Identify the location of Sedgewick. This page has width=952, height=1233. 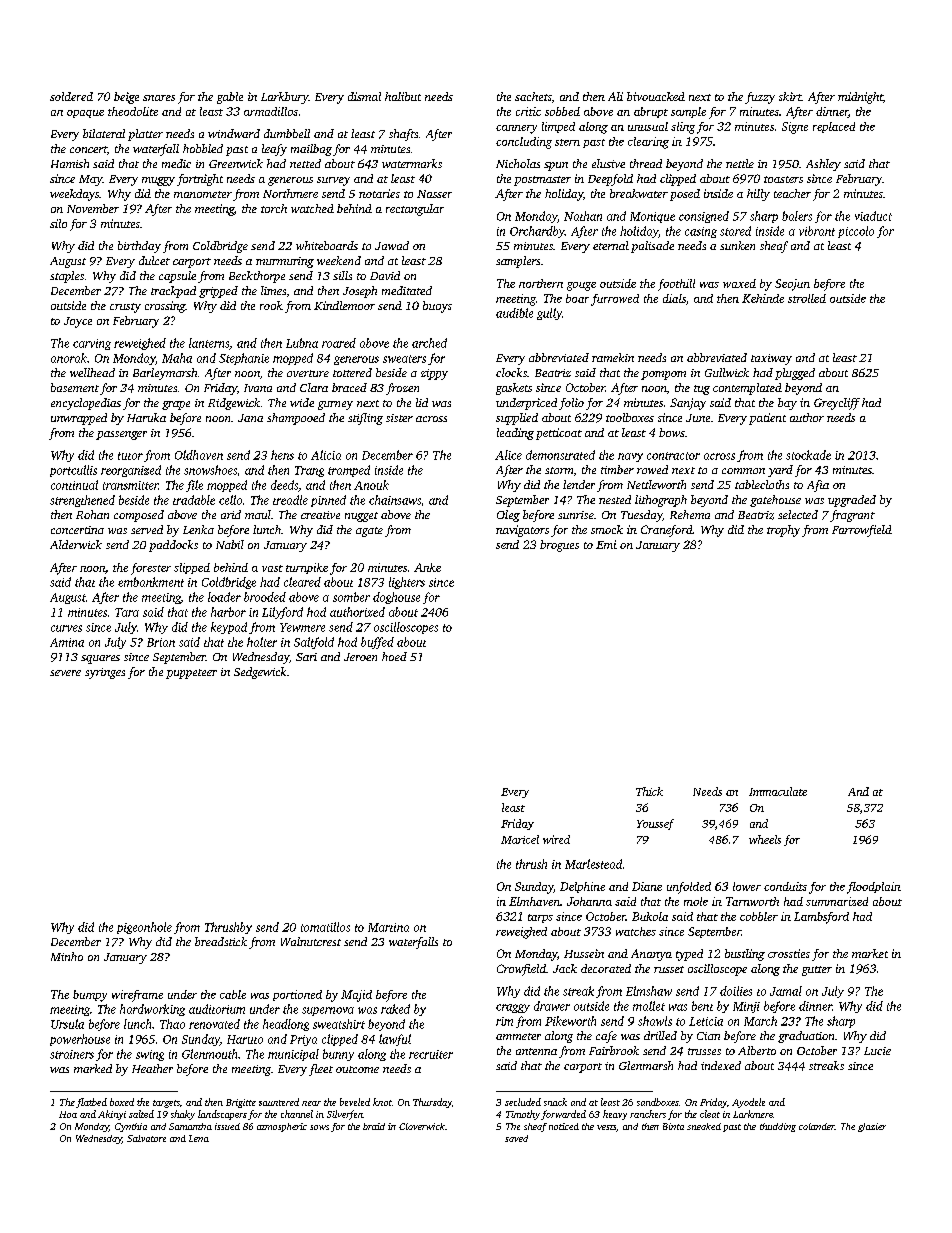
(260, 673).
